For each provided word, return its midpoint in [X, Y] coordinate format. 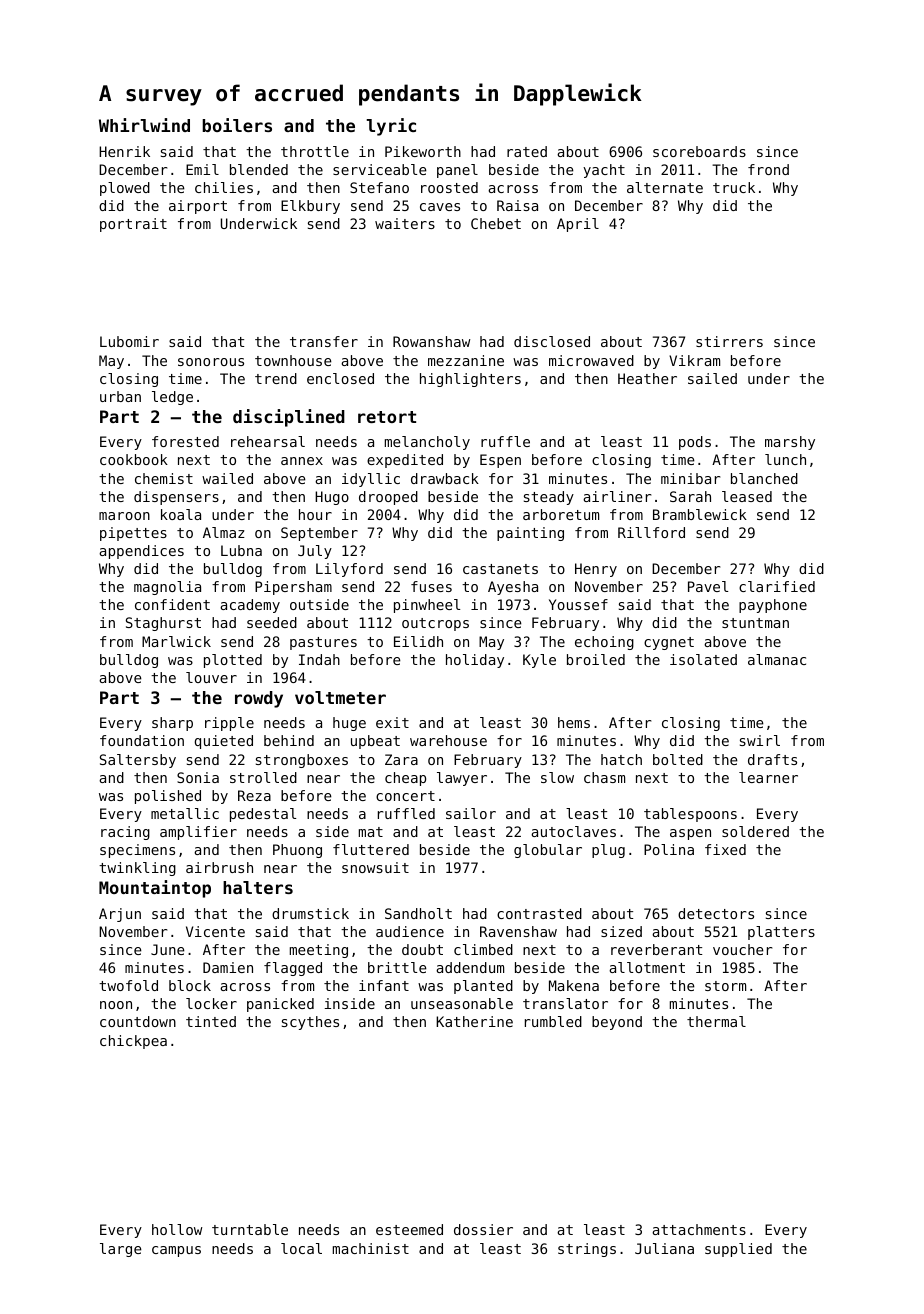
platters [781, 933]
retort [387, 417]
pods [695, 443]
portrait [133, 225]
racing [125, 833]
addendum [470, 967]
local [301, 1248]
